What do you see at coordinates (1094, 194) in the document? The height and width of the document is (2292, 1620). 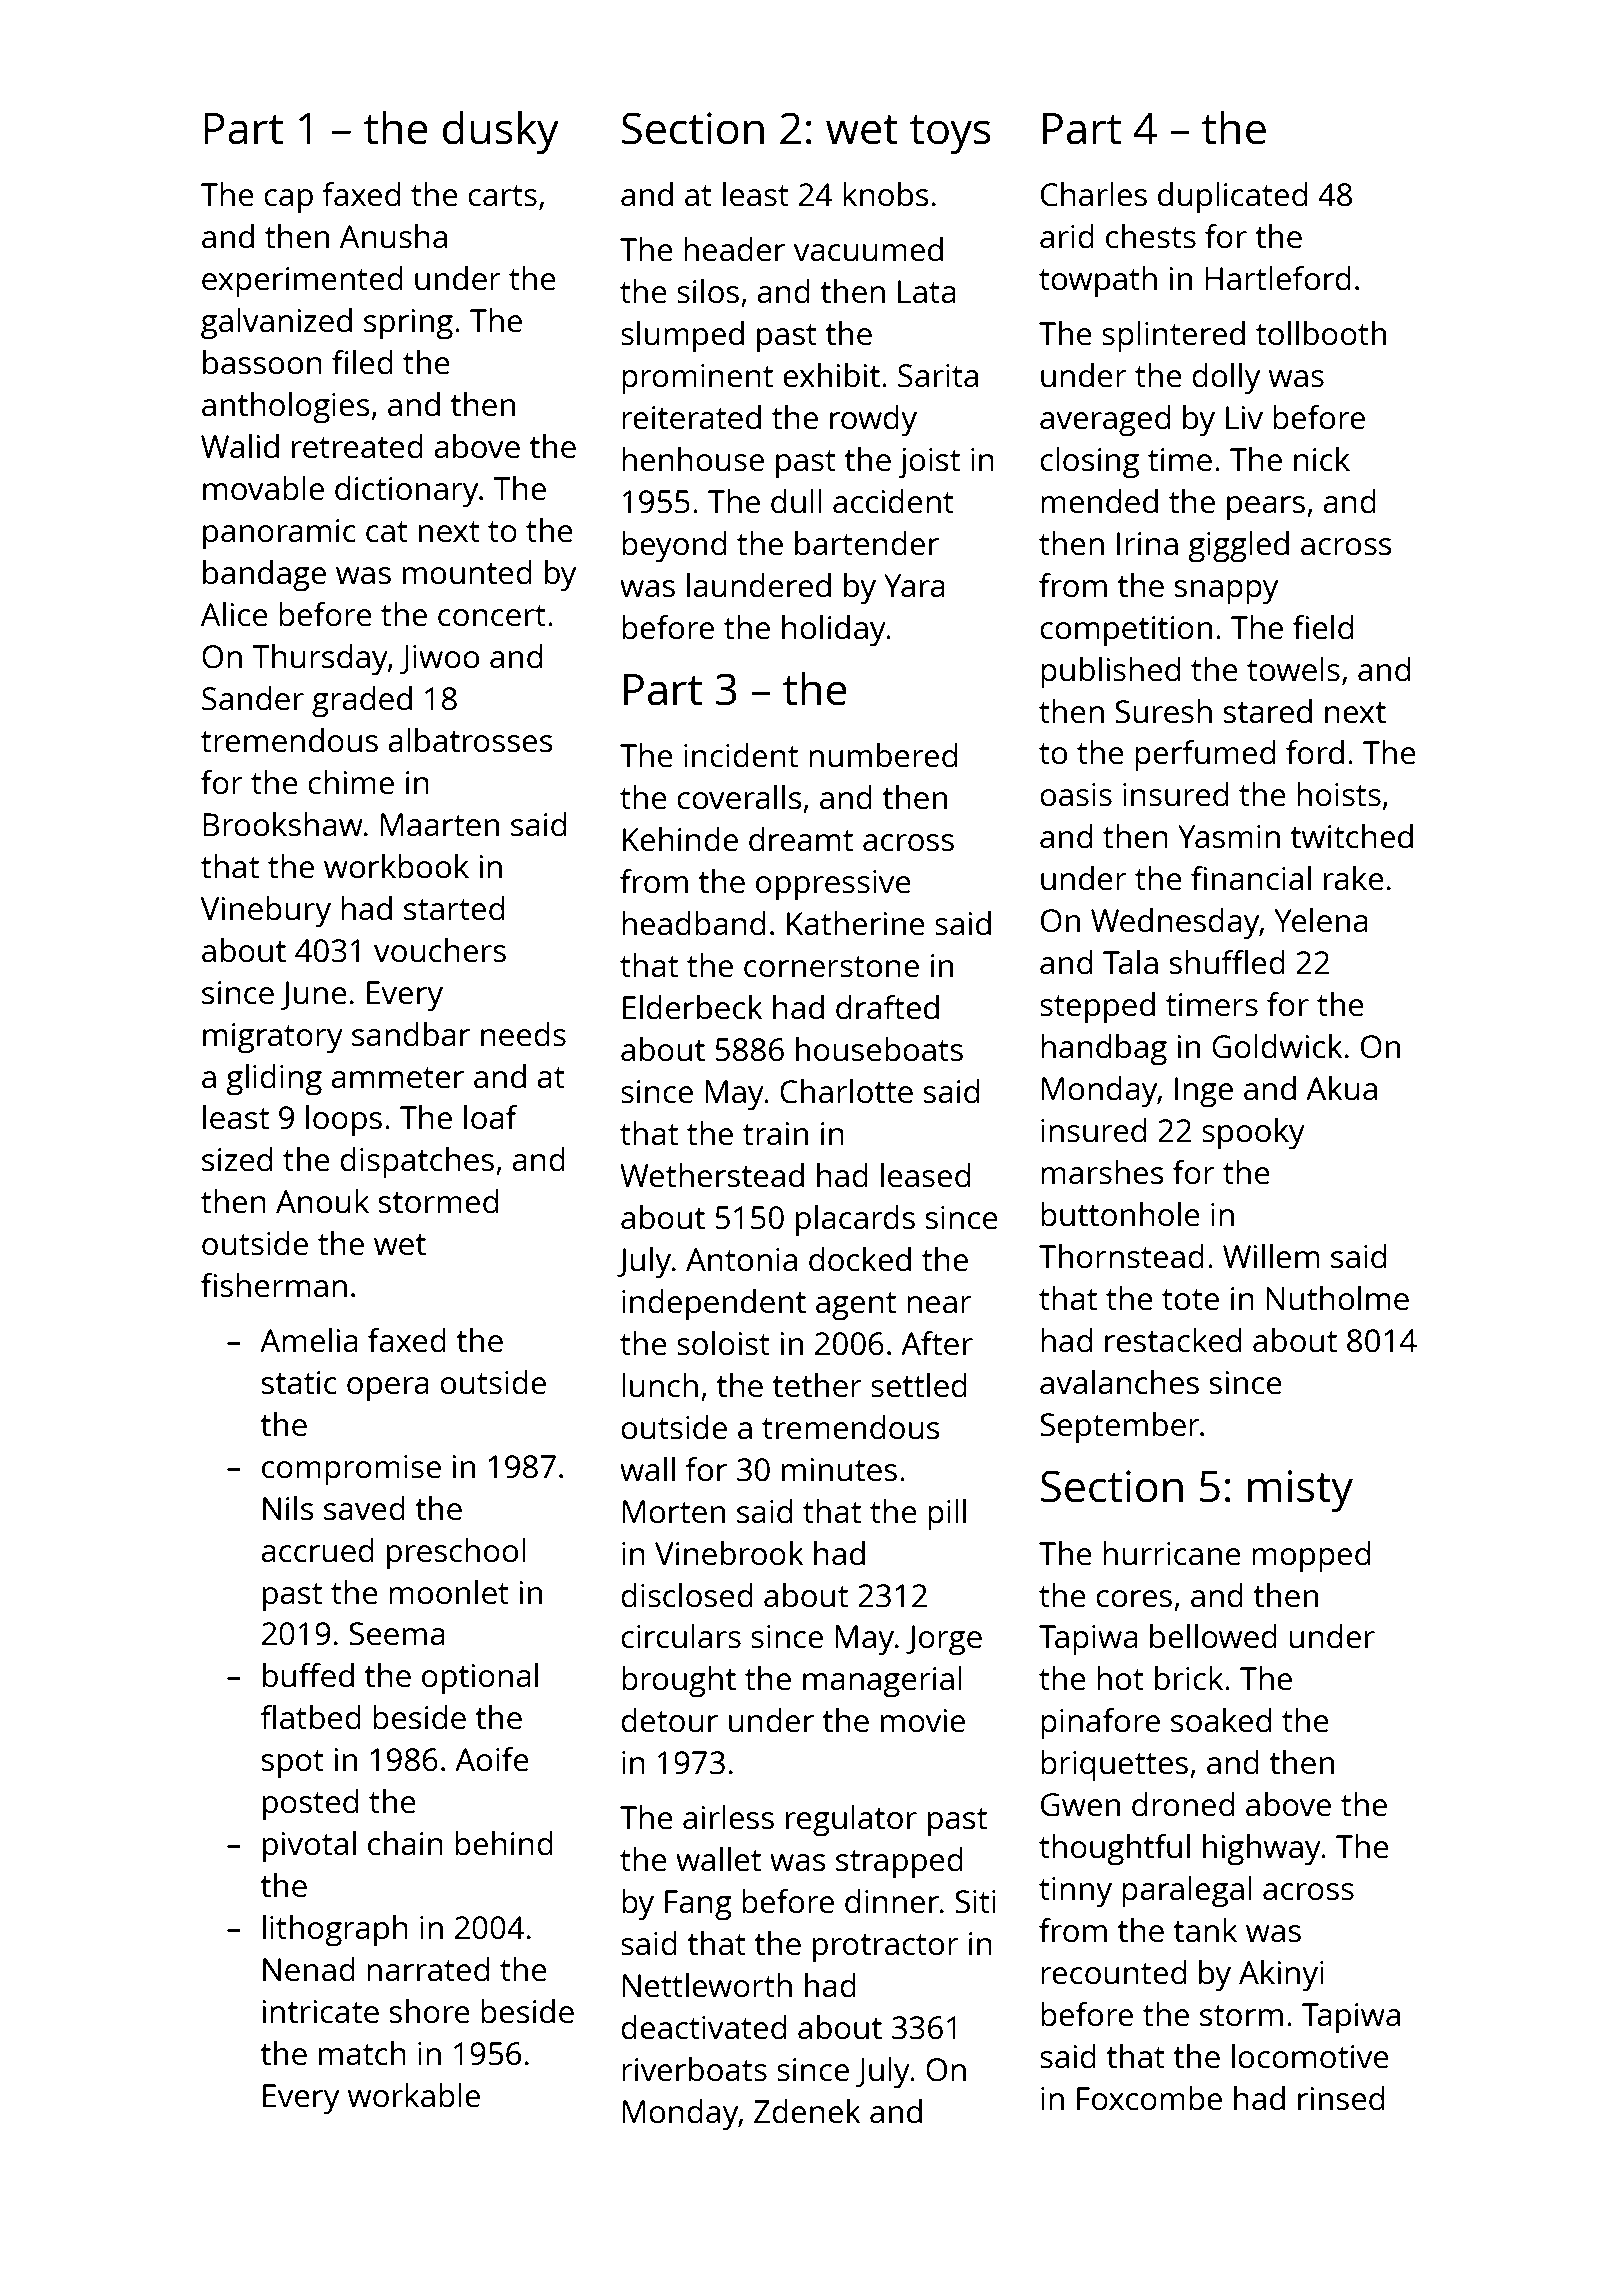 I see `Charles` at bounding box center [1094, 194].
